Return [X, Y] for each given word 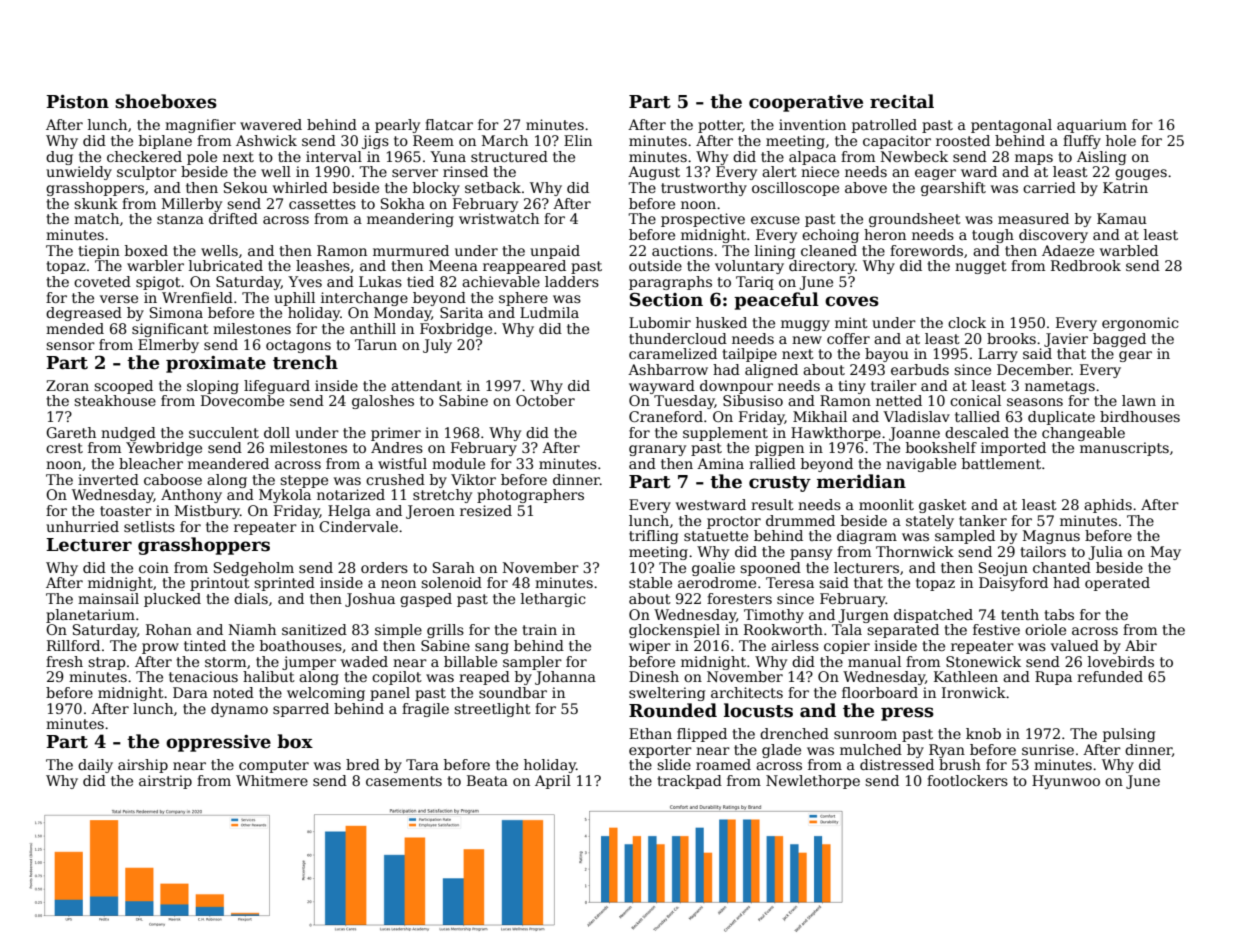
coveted [102, 281]
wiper [650, 647]
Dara [190, 692]
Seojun [1003, 569]
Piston [77, 102]
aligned [771, 371]
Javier [1066, 340]
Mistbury [207, 512]
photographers [530, 496]
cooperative [806, 103]
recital [902, 101]
